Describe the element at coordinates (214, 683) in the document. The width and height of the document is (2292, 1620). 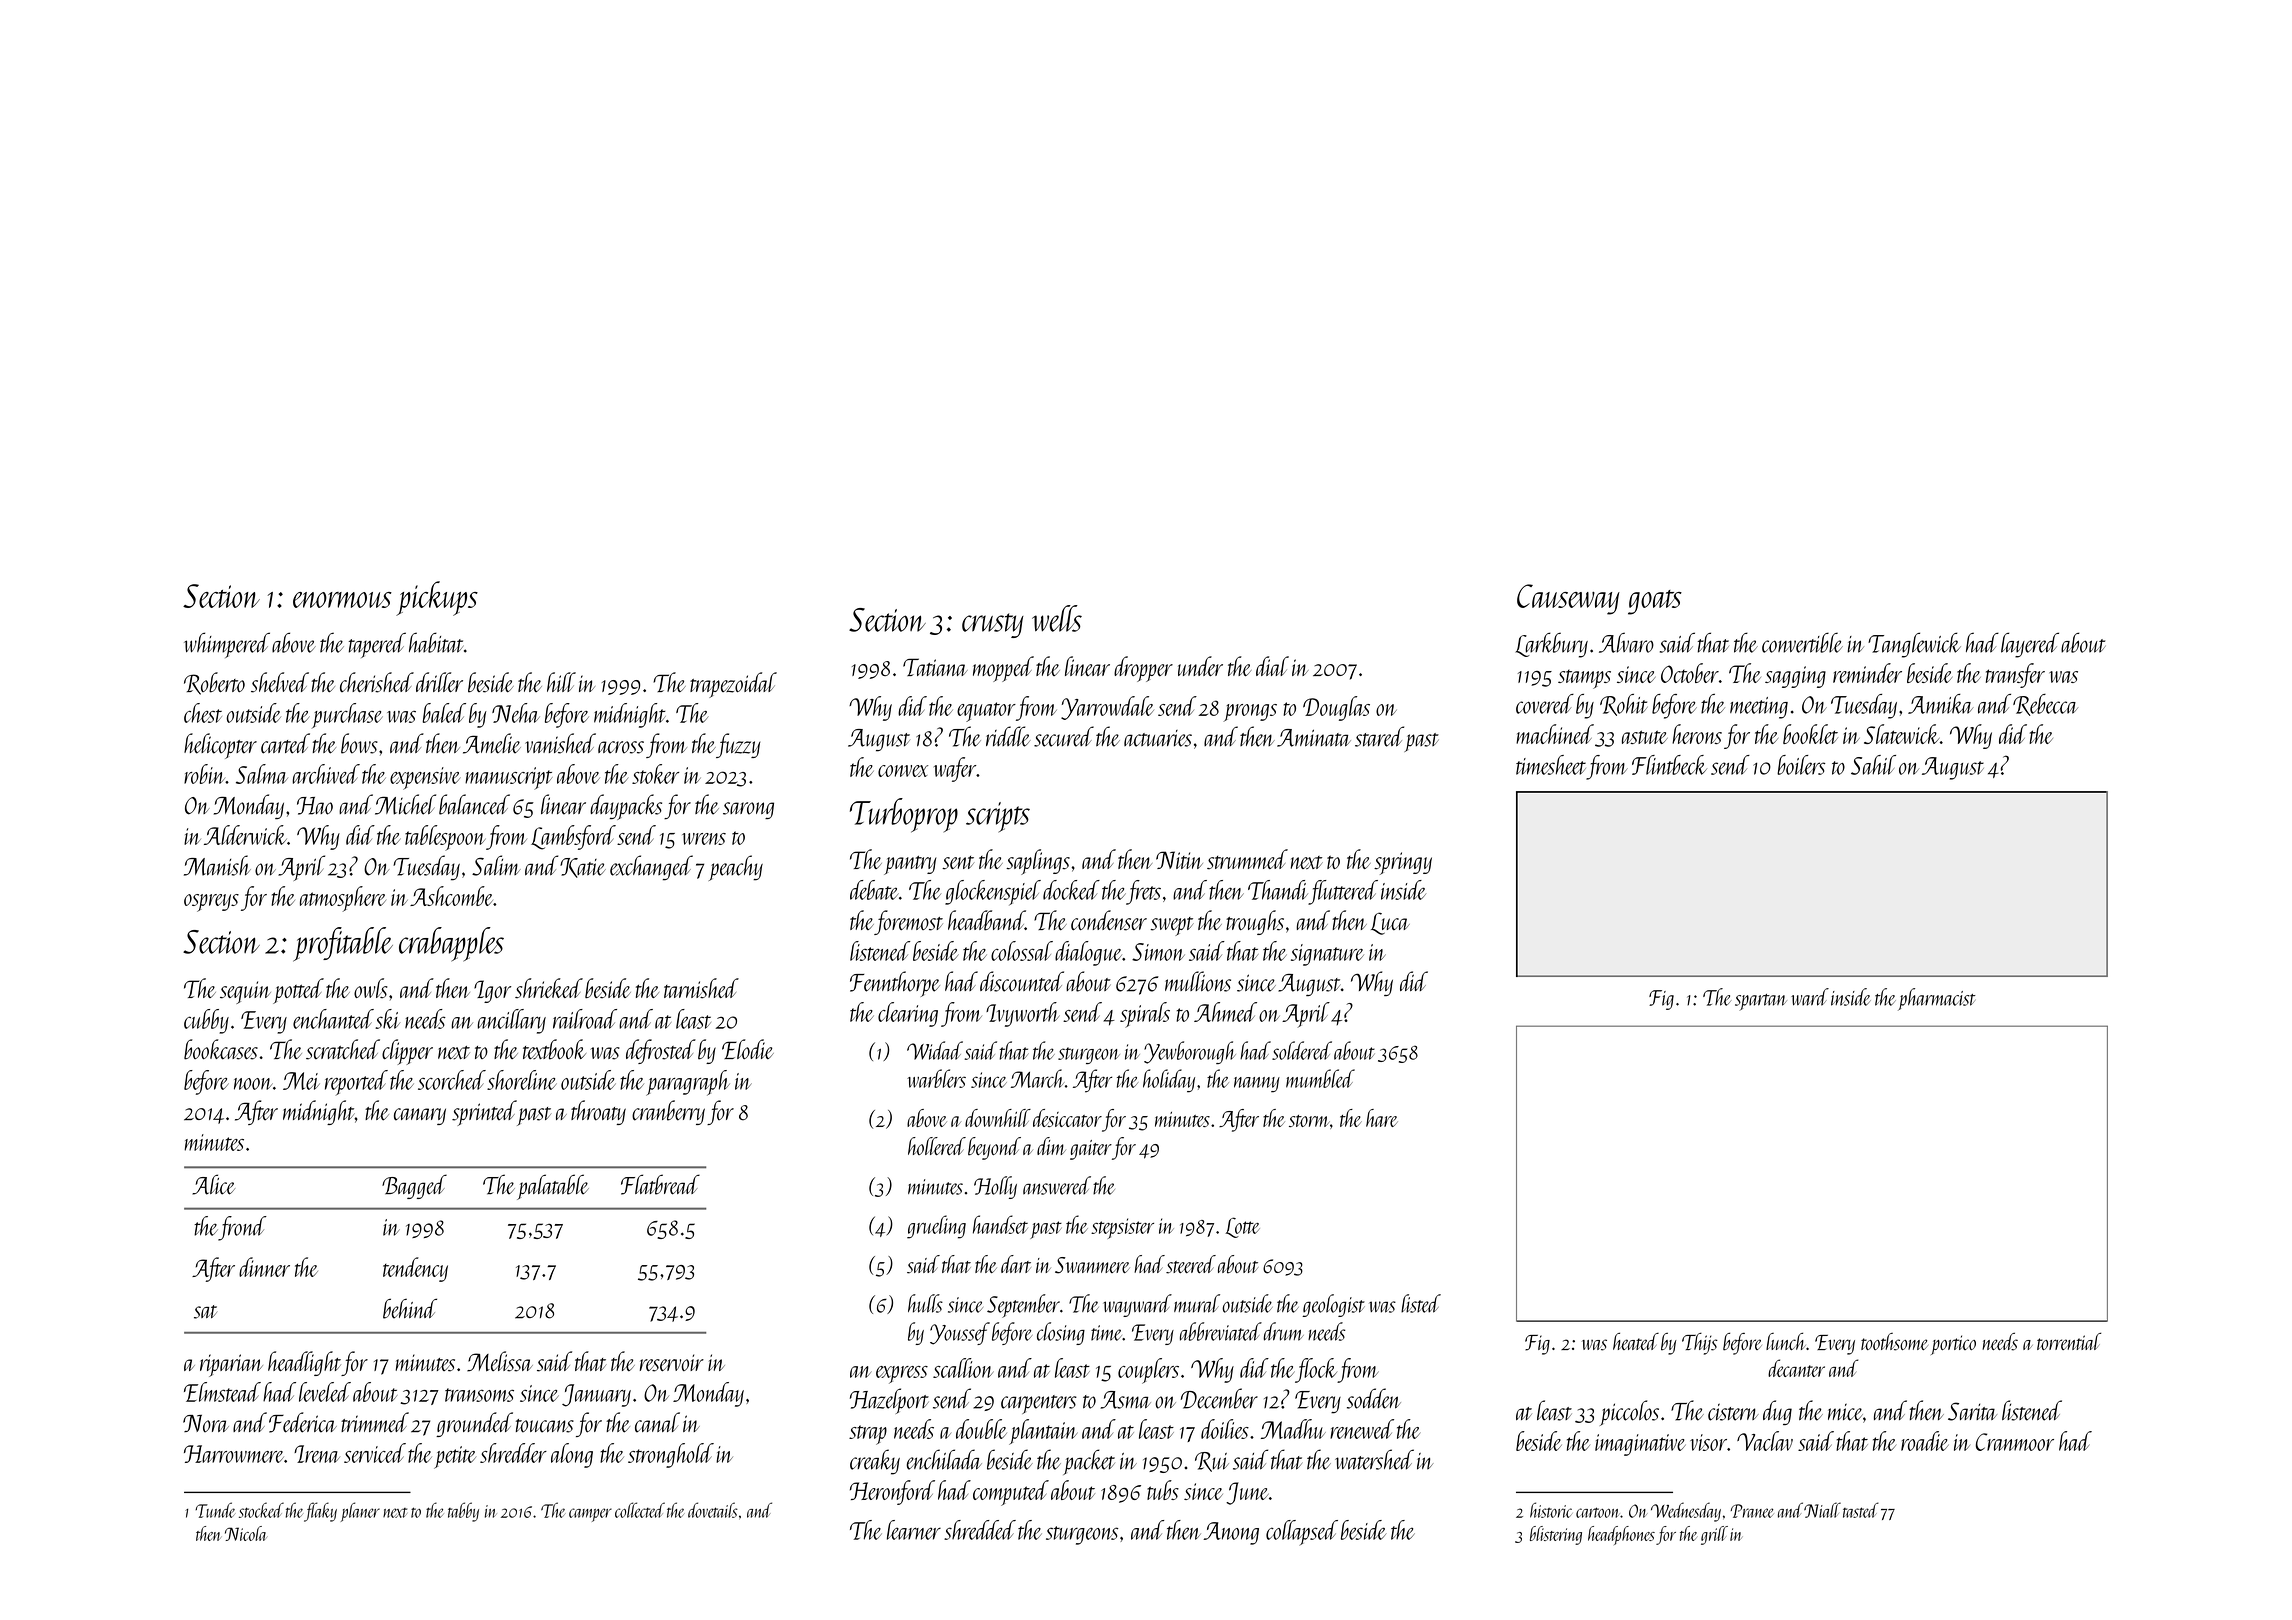
I see `Roberto` at that location.
